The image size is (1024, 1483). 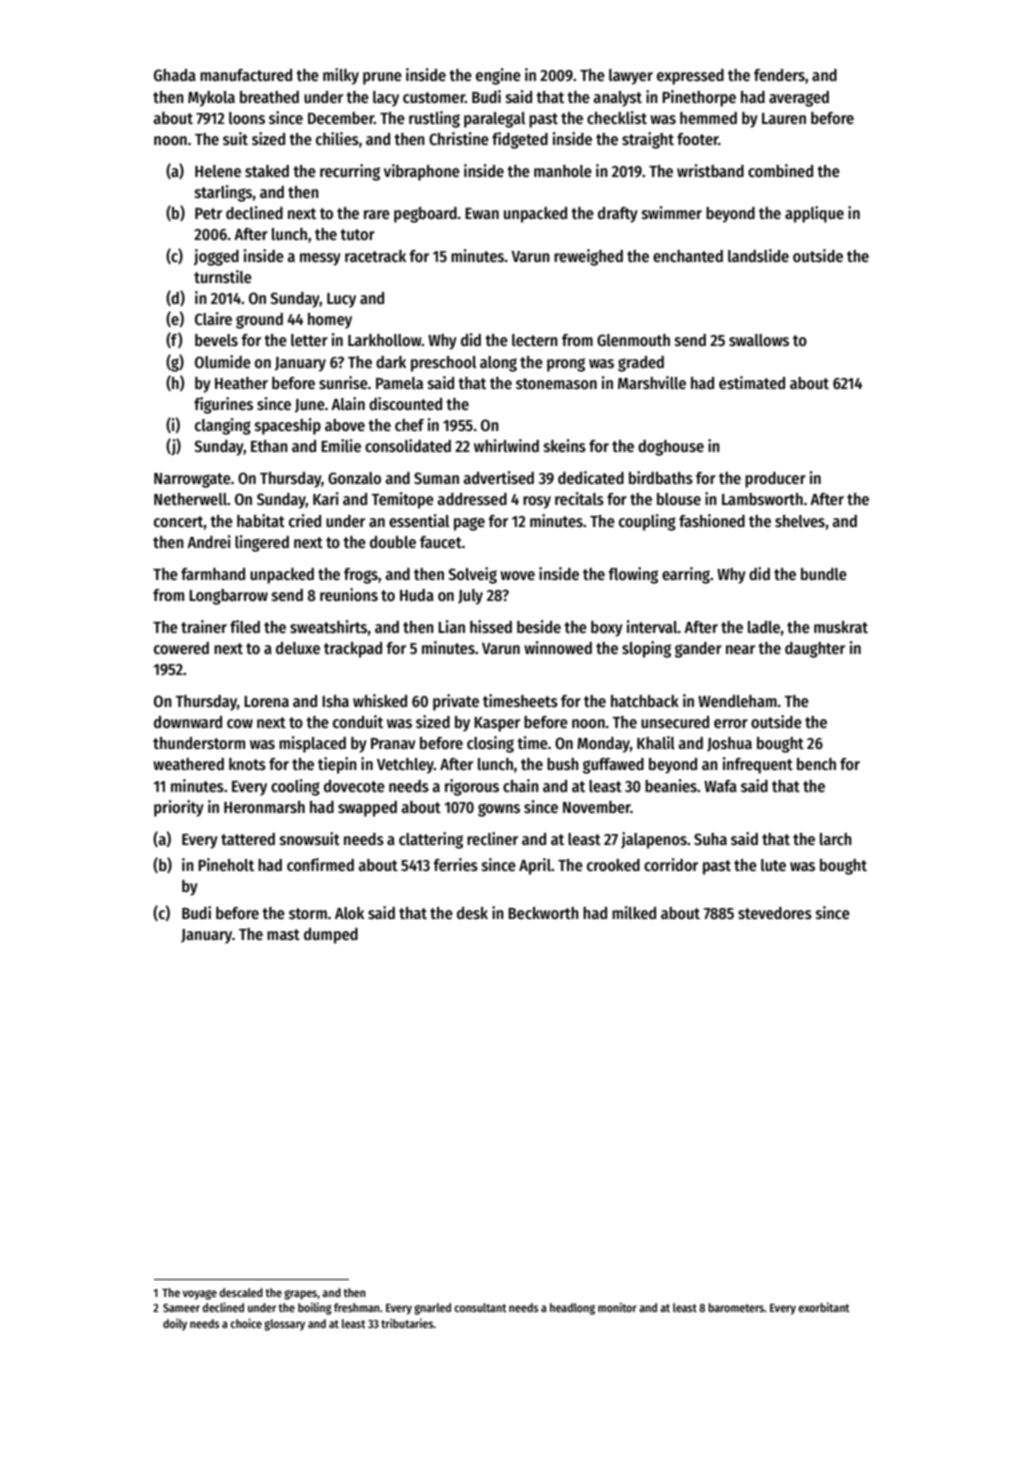 I want to click on producer, so click(x=775, y=480).
